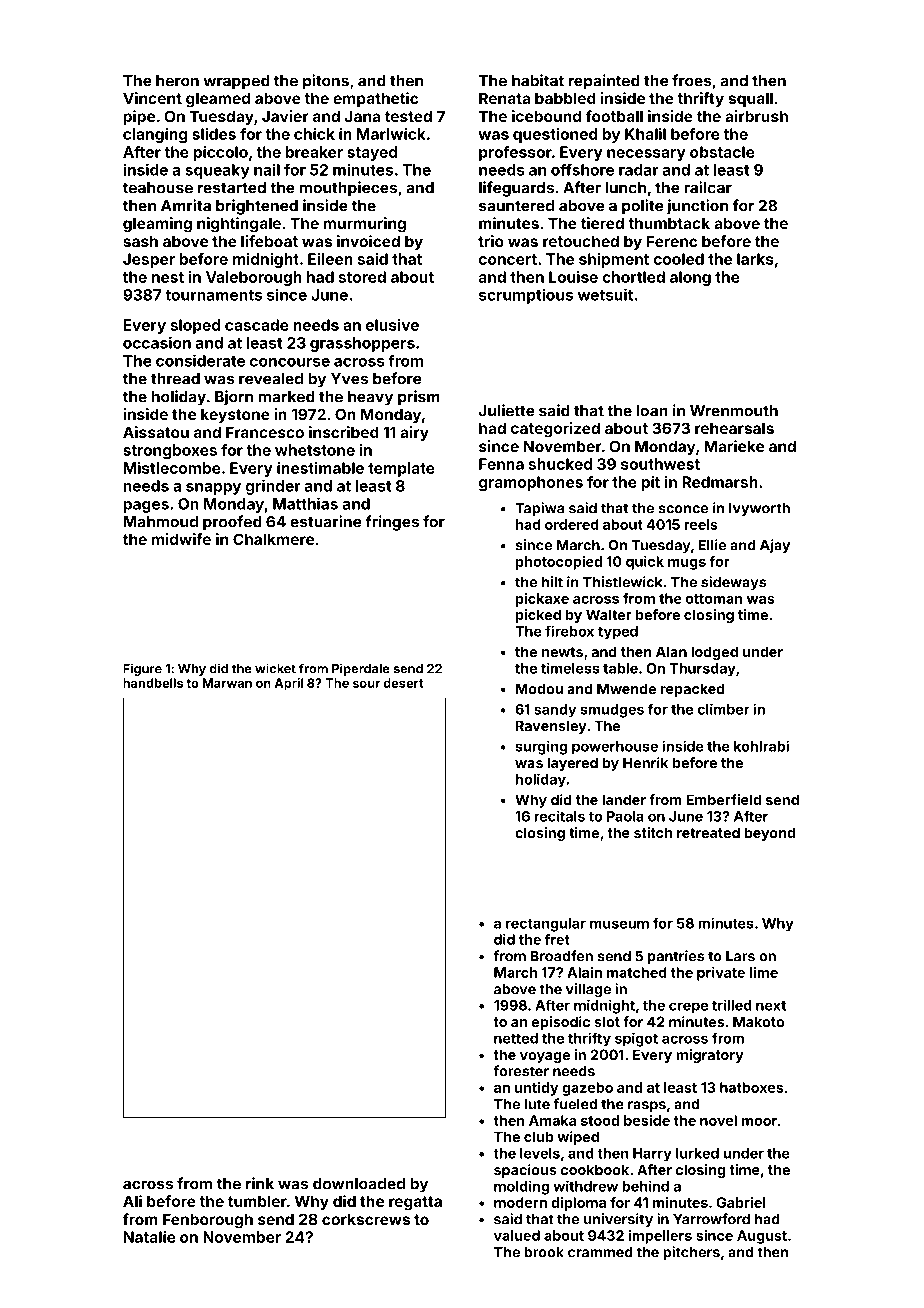 Image resolution: width=924 pixels, height=1308 pixels. Describe the element at coordinates (600, 1252) in the screenshot. I see `crammed` at that location.
